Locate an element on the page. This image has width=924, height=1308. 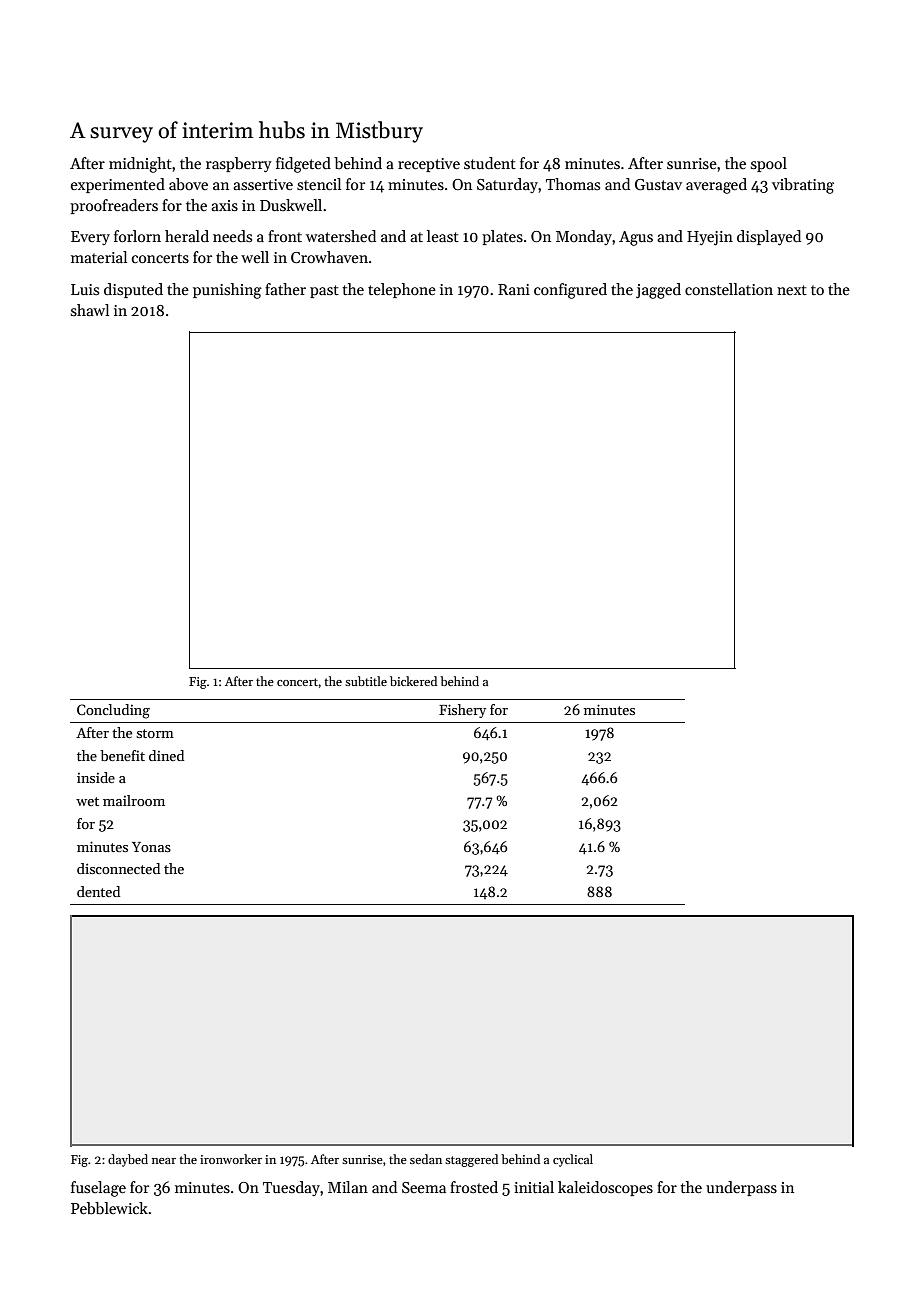
spool is located at coordinates (769, 164).
